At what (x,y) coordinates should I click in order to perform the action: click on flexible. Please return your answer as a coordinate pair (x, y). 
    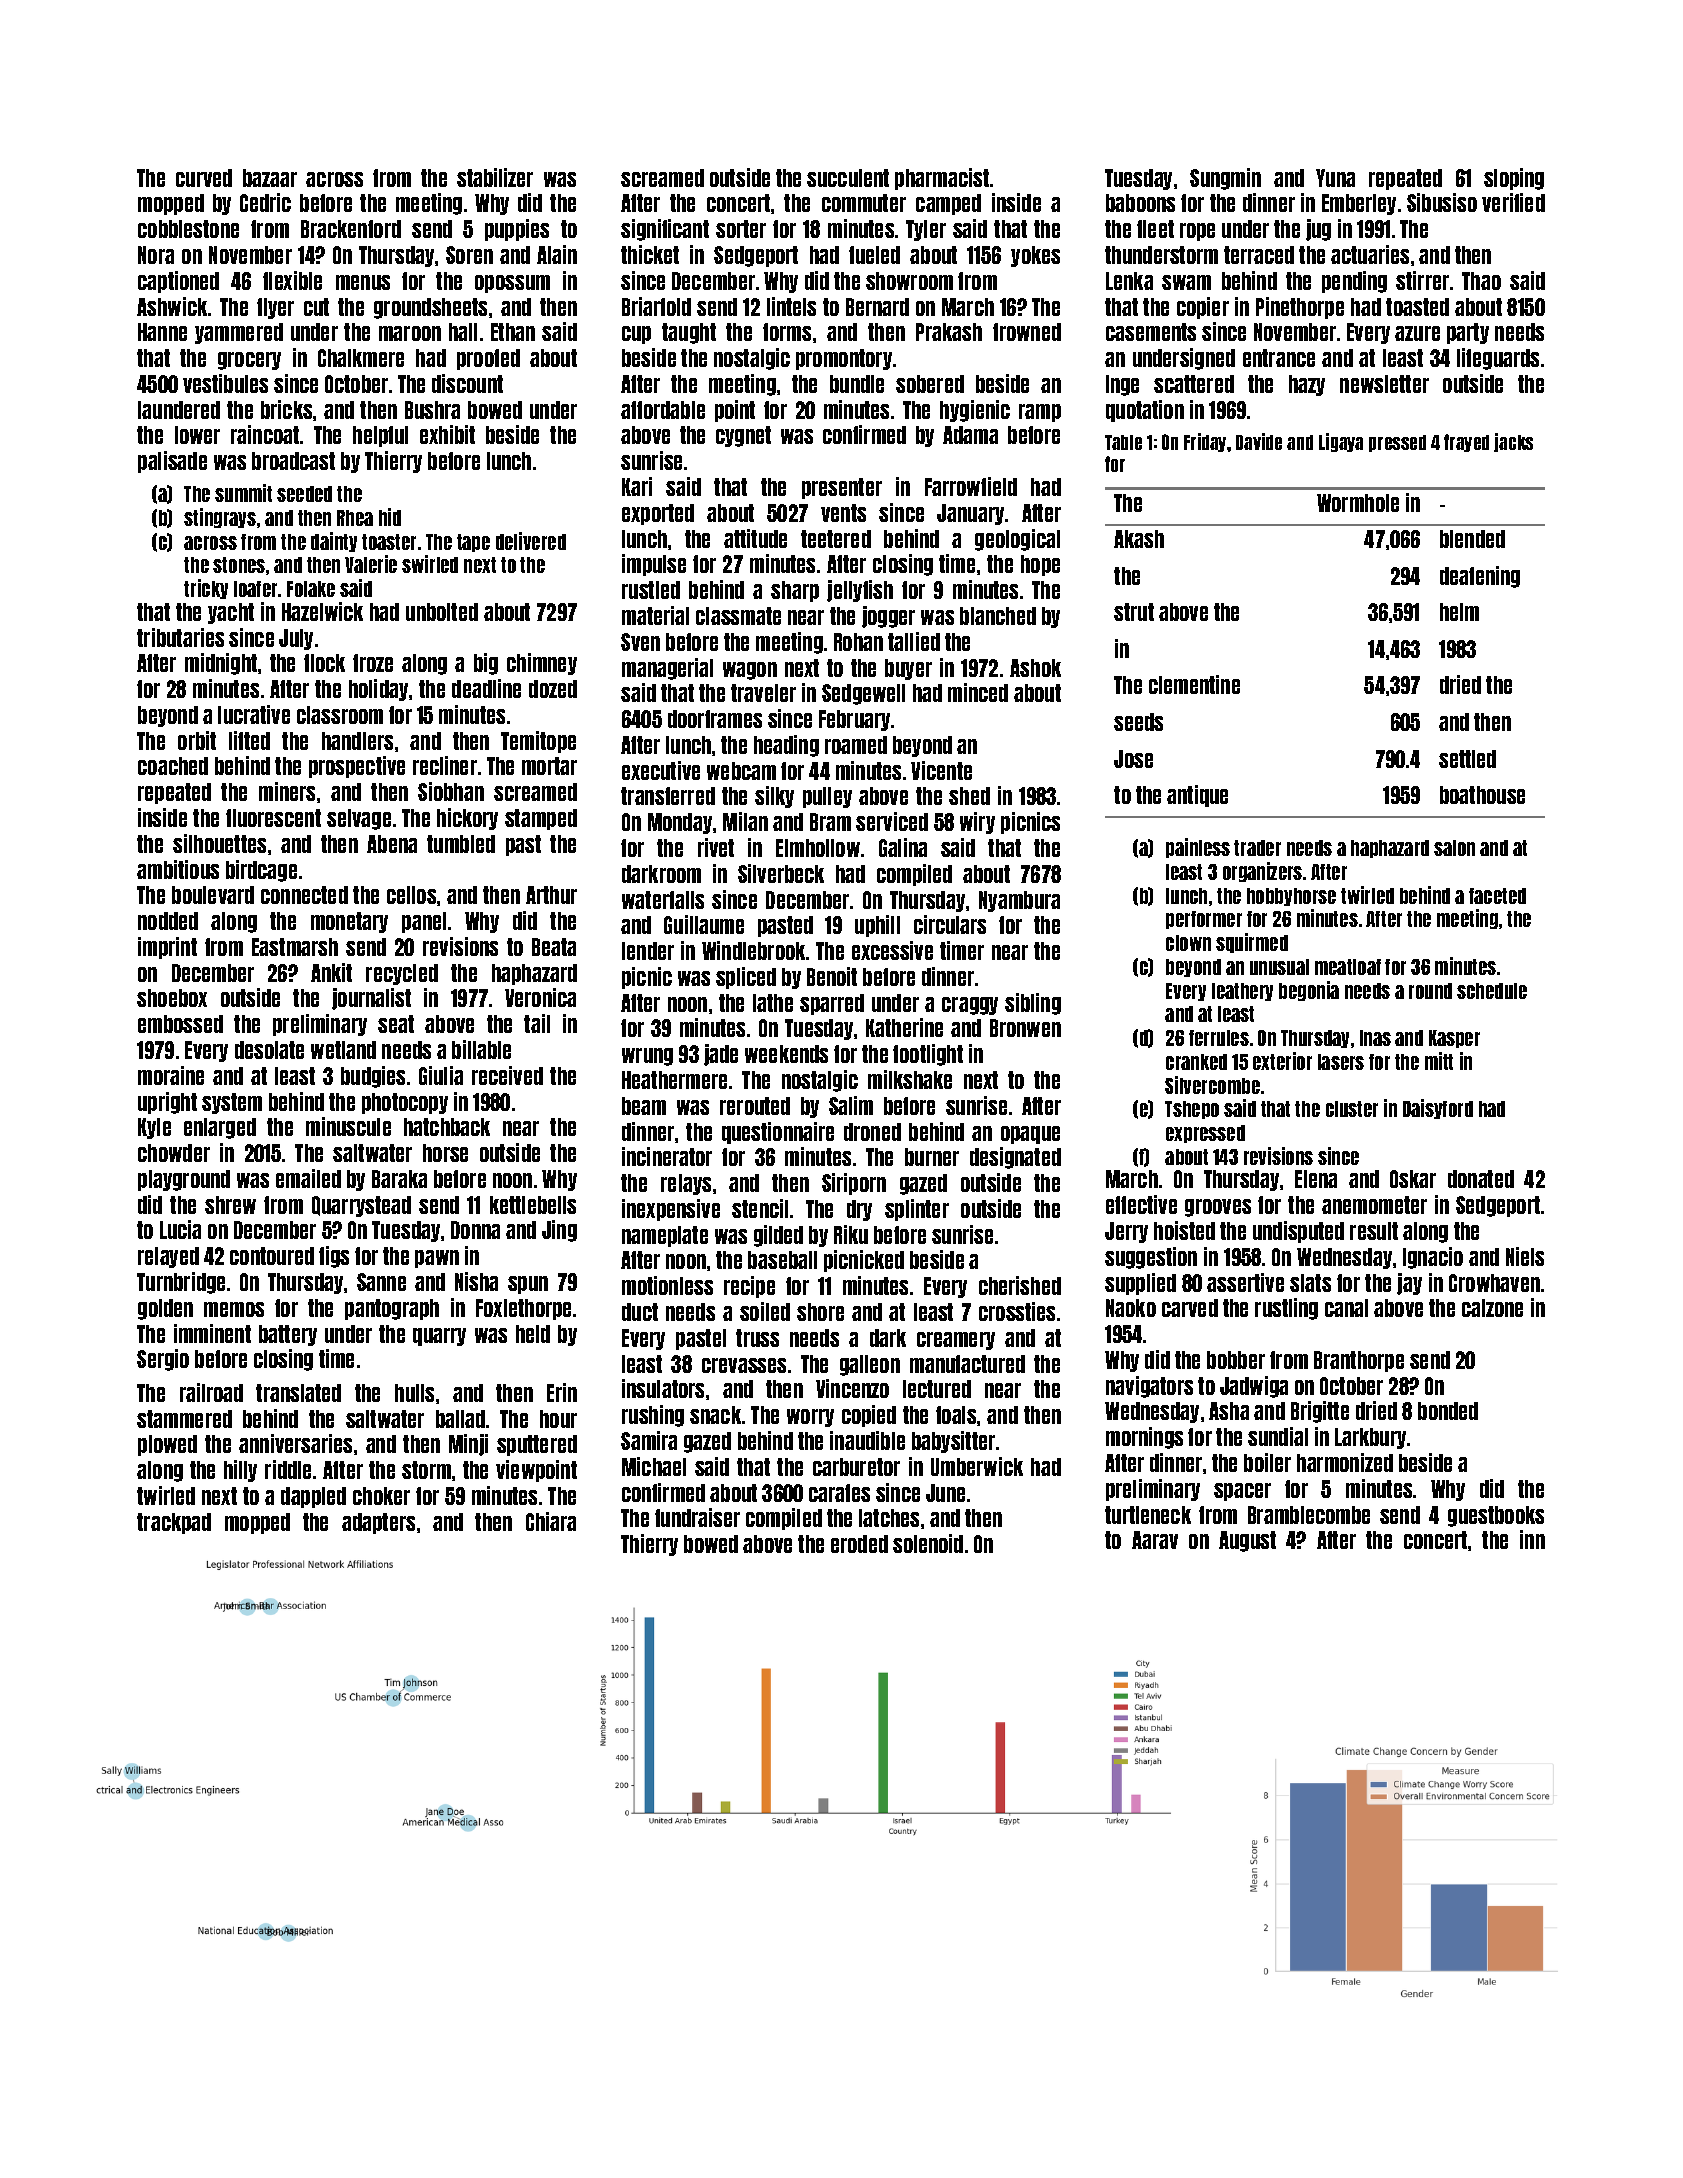
    Looking at the image, I should click on (292, 280).
